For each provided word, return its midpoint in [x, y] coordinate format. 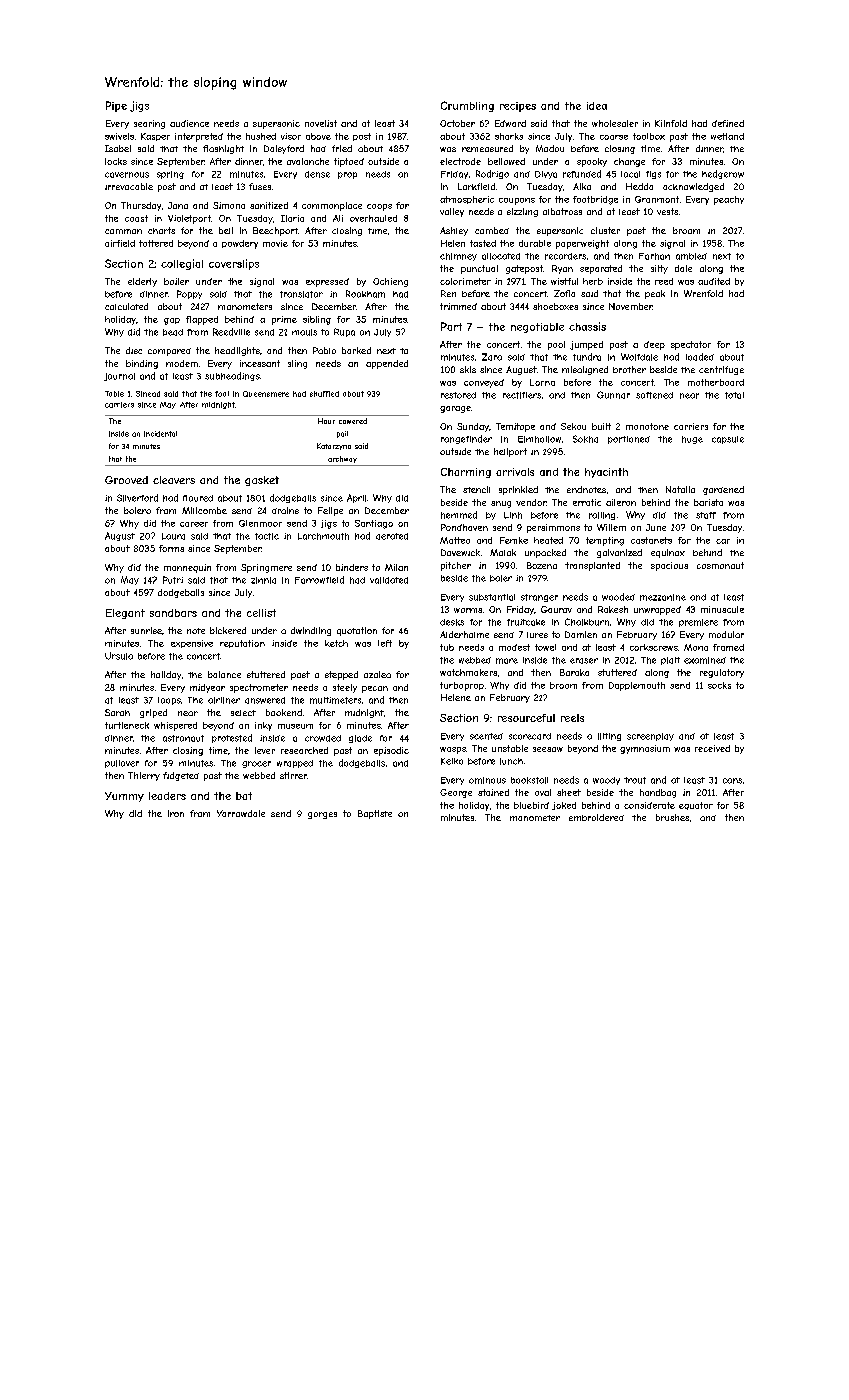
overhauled [373, 218]
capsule [728, 440]
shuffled [324, 394]
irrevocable [129, 186]
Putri [173, 580]
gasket [262, 481]
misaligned [585, 370]
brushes [672, 817]
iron [176, 813]
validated [389, 580]
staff [706, 515]
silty [659, 269]
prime [284, 320]
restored [458, 395]
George [456, 793]
